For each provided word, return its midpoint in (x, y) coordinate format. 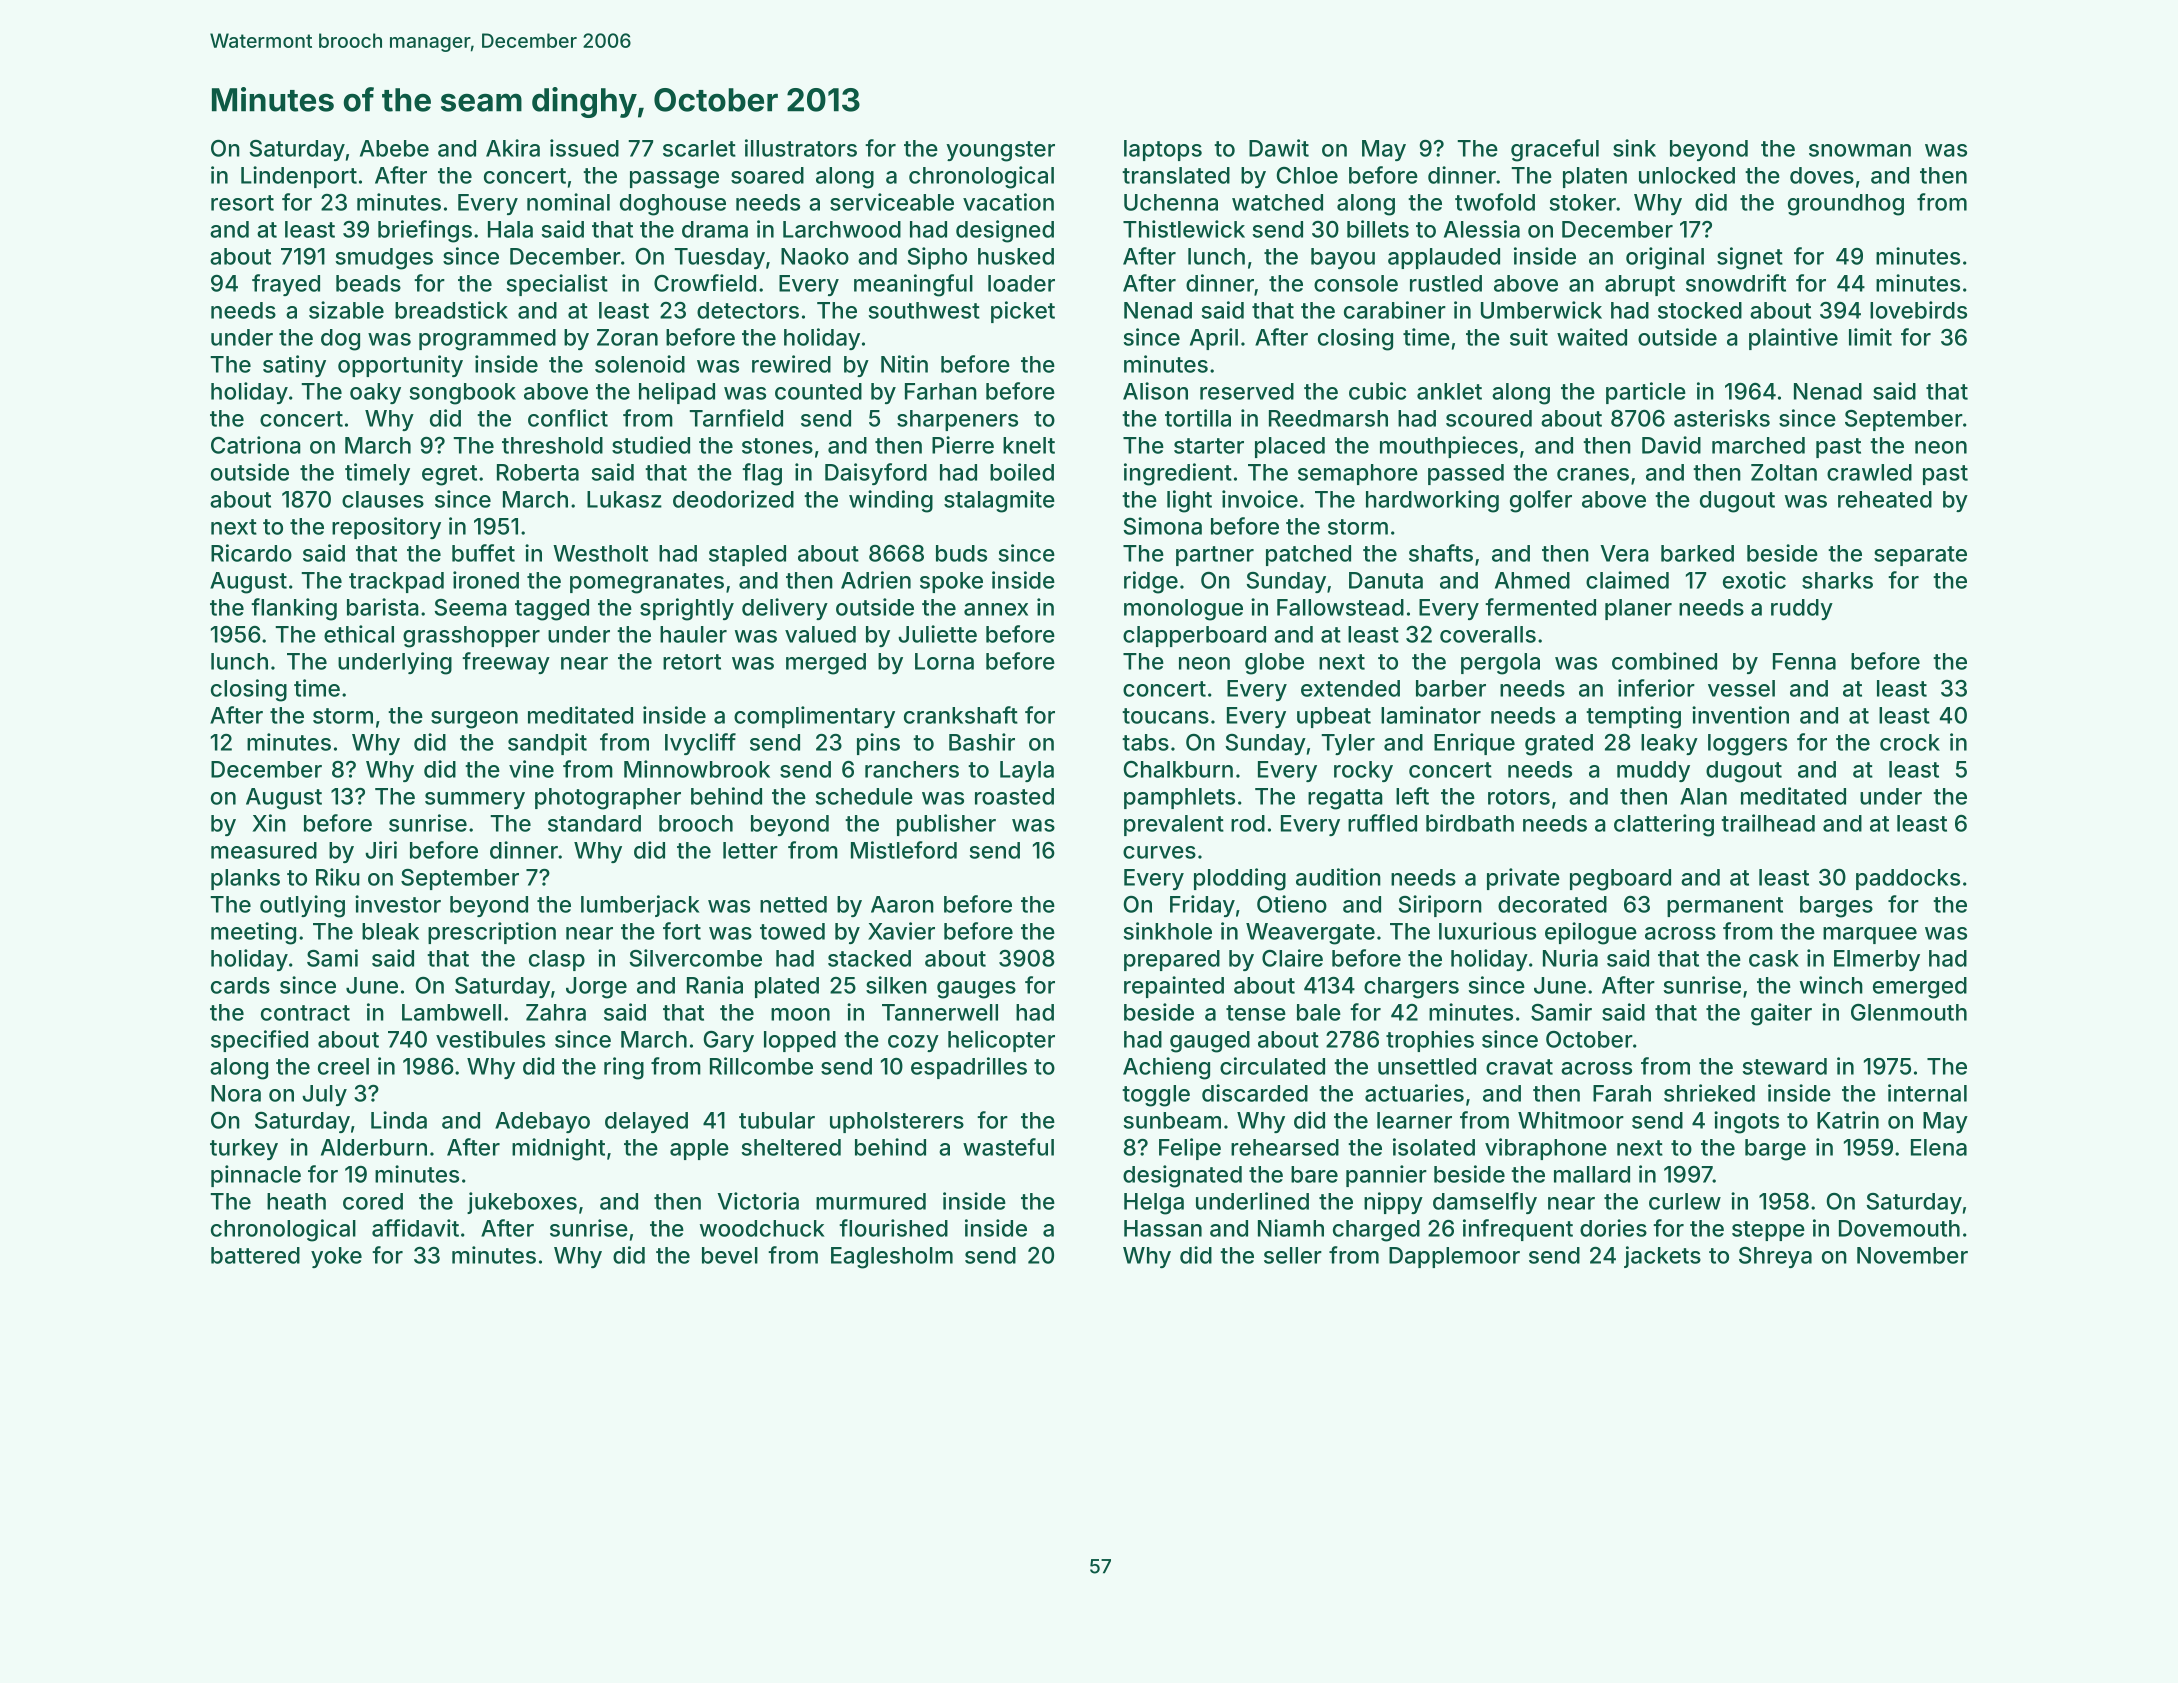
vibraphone (1546, 1149)
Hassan (1163, 1228)
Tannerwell (940, 1012)
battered (255, 1255)
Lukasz (624, 499)
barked (1697, 553)
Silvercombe (695, 958)
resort (242, 203)
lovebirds (1918, 310)
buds (961, 553)
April (1214, 339)
